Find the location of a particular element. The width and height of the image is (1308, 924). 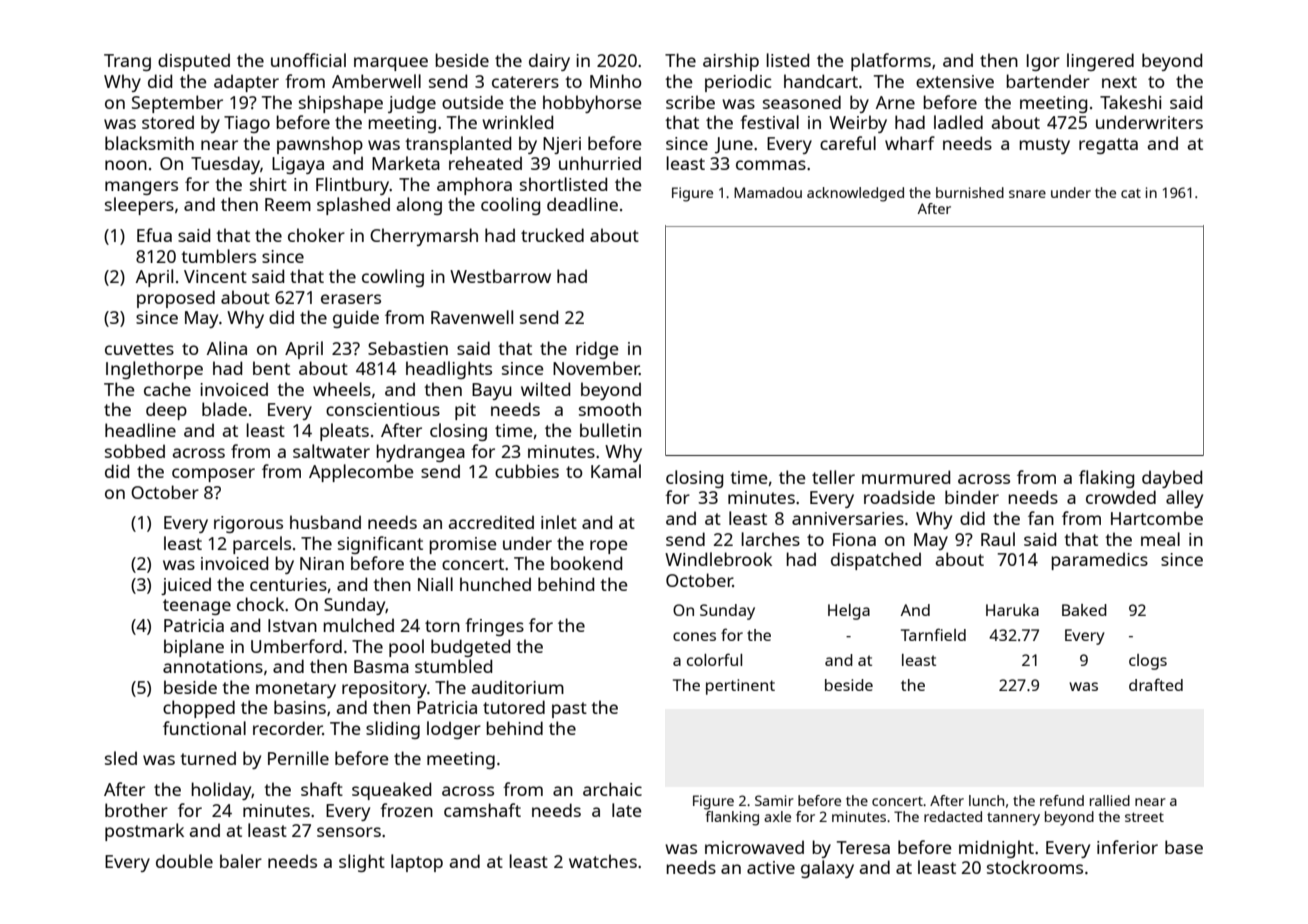

erasers is located at coordinates (351, 299).
